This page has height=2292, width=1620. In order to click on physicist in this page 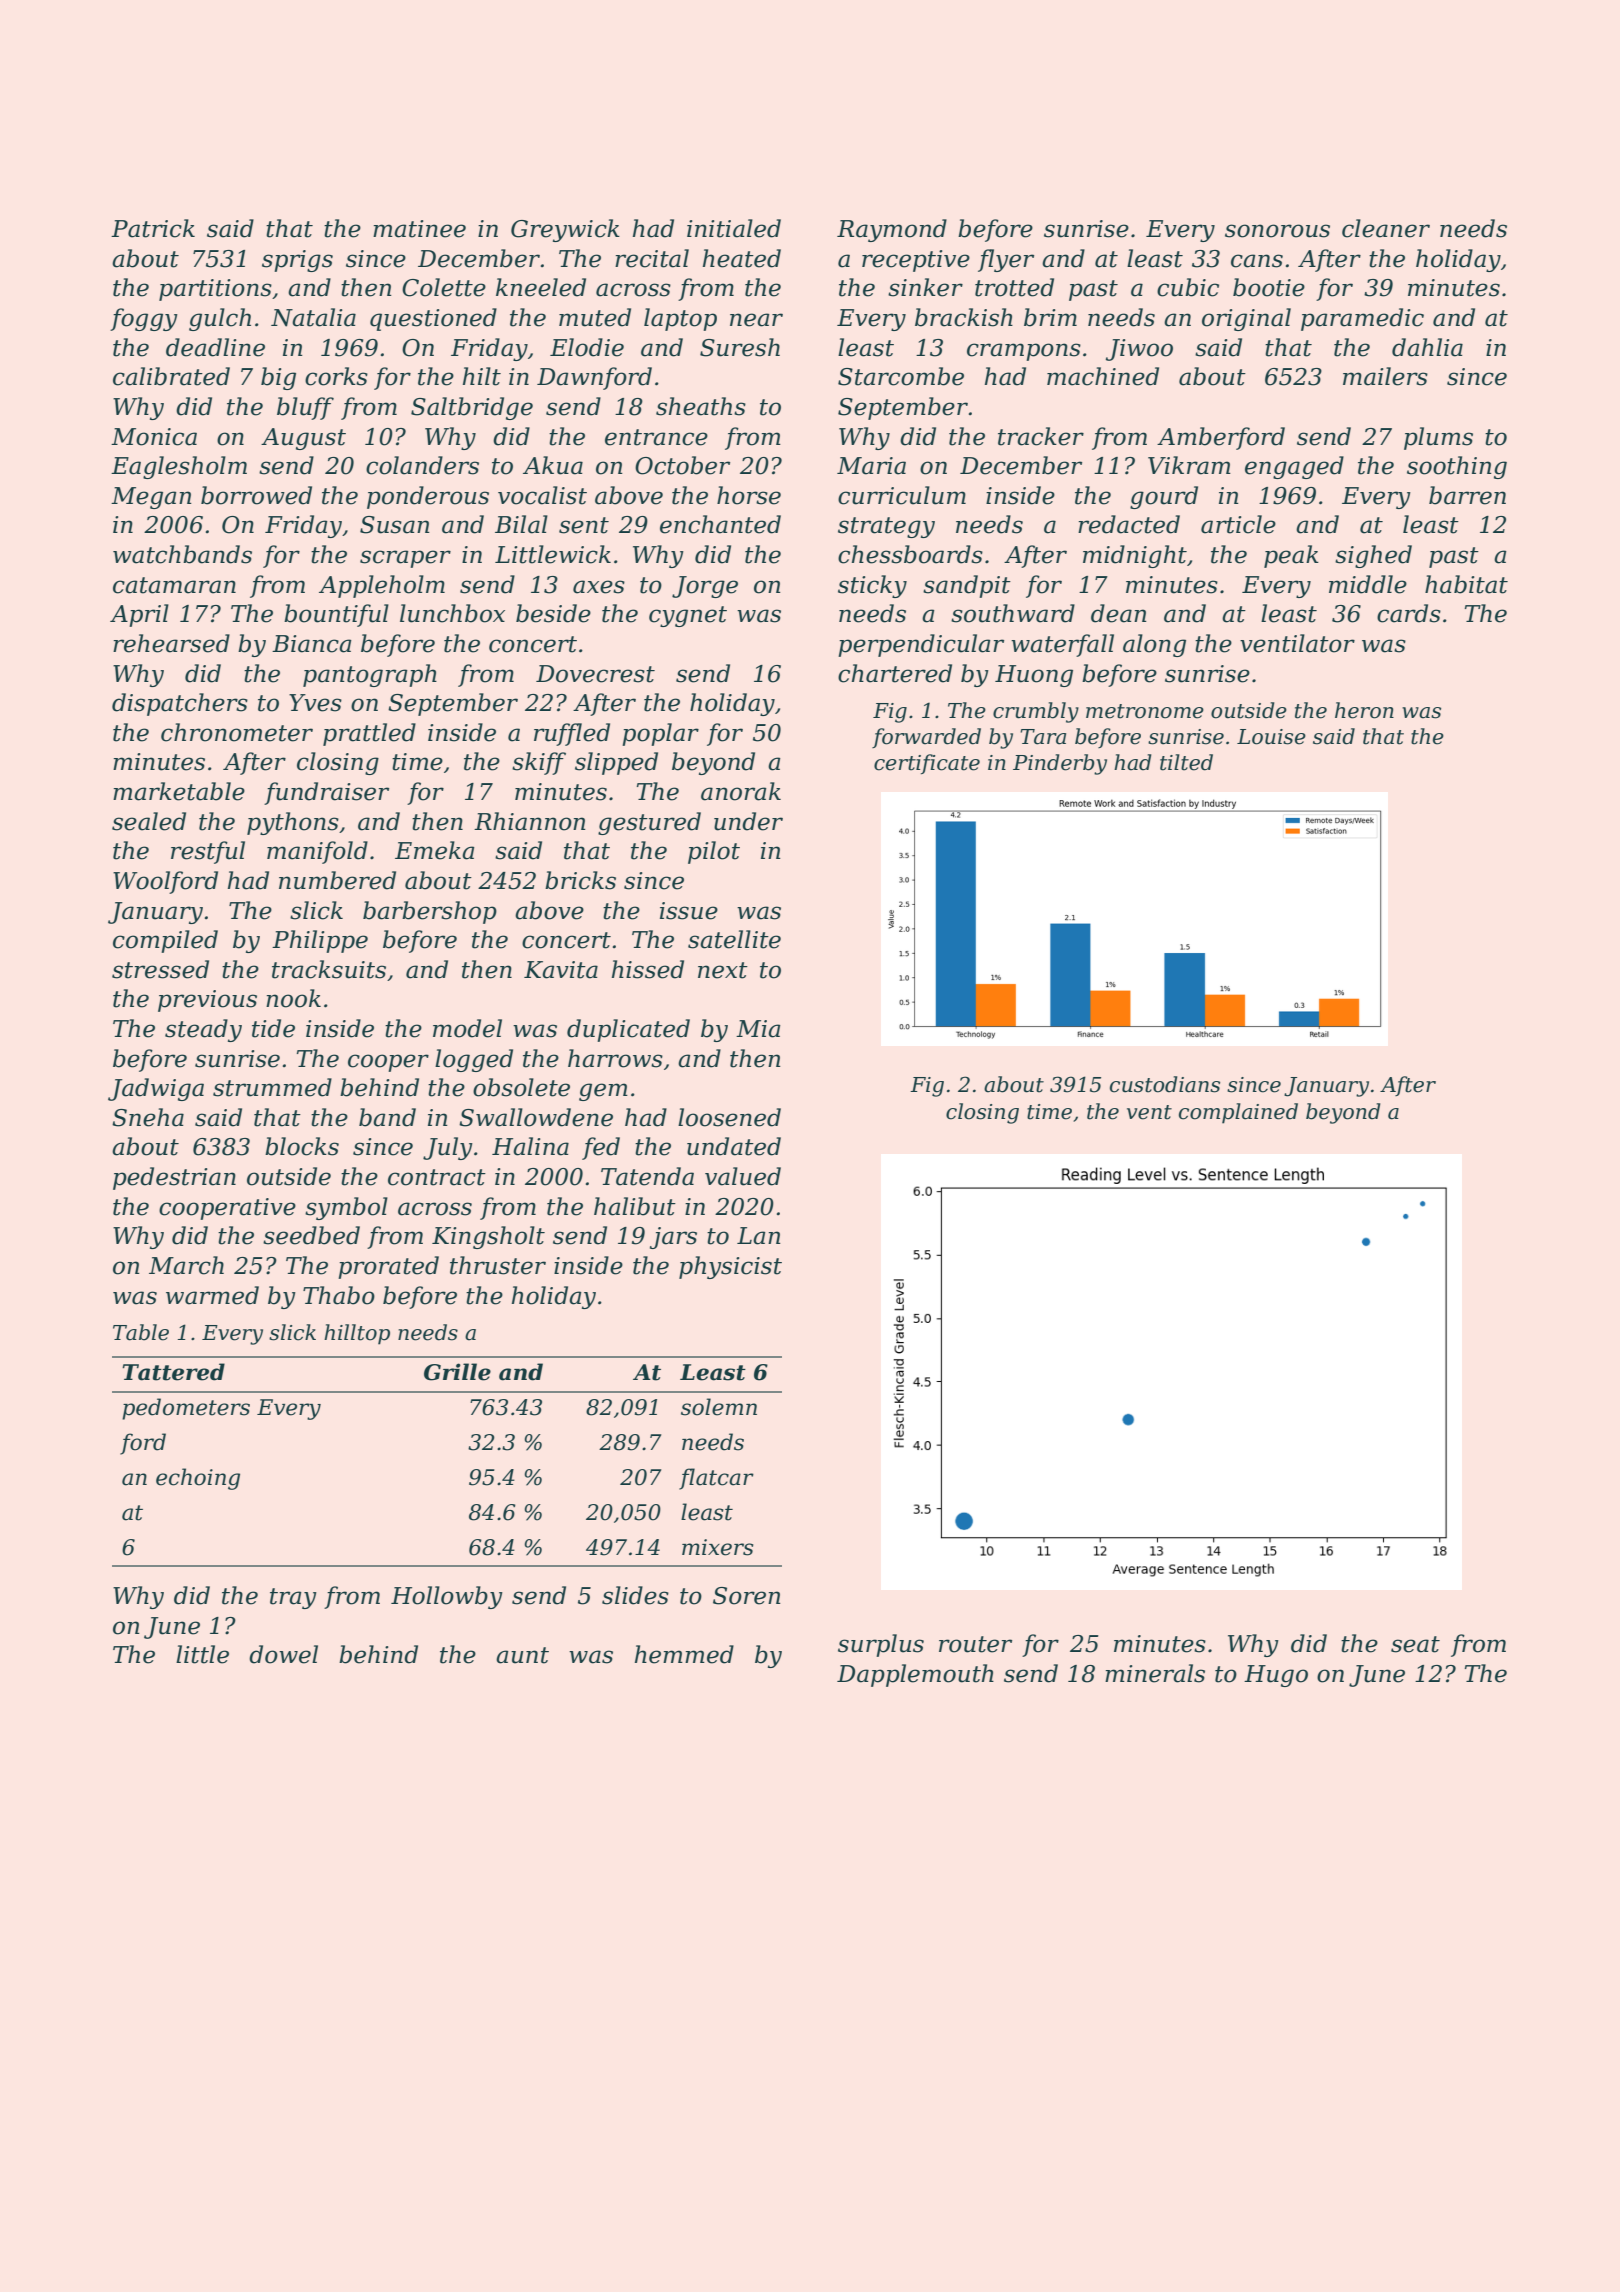, I will do `click(730, 1267)`.
